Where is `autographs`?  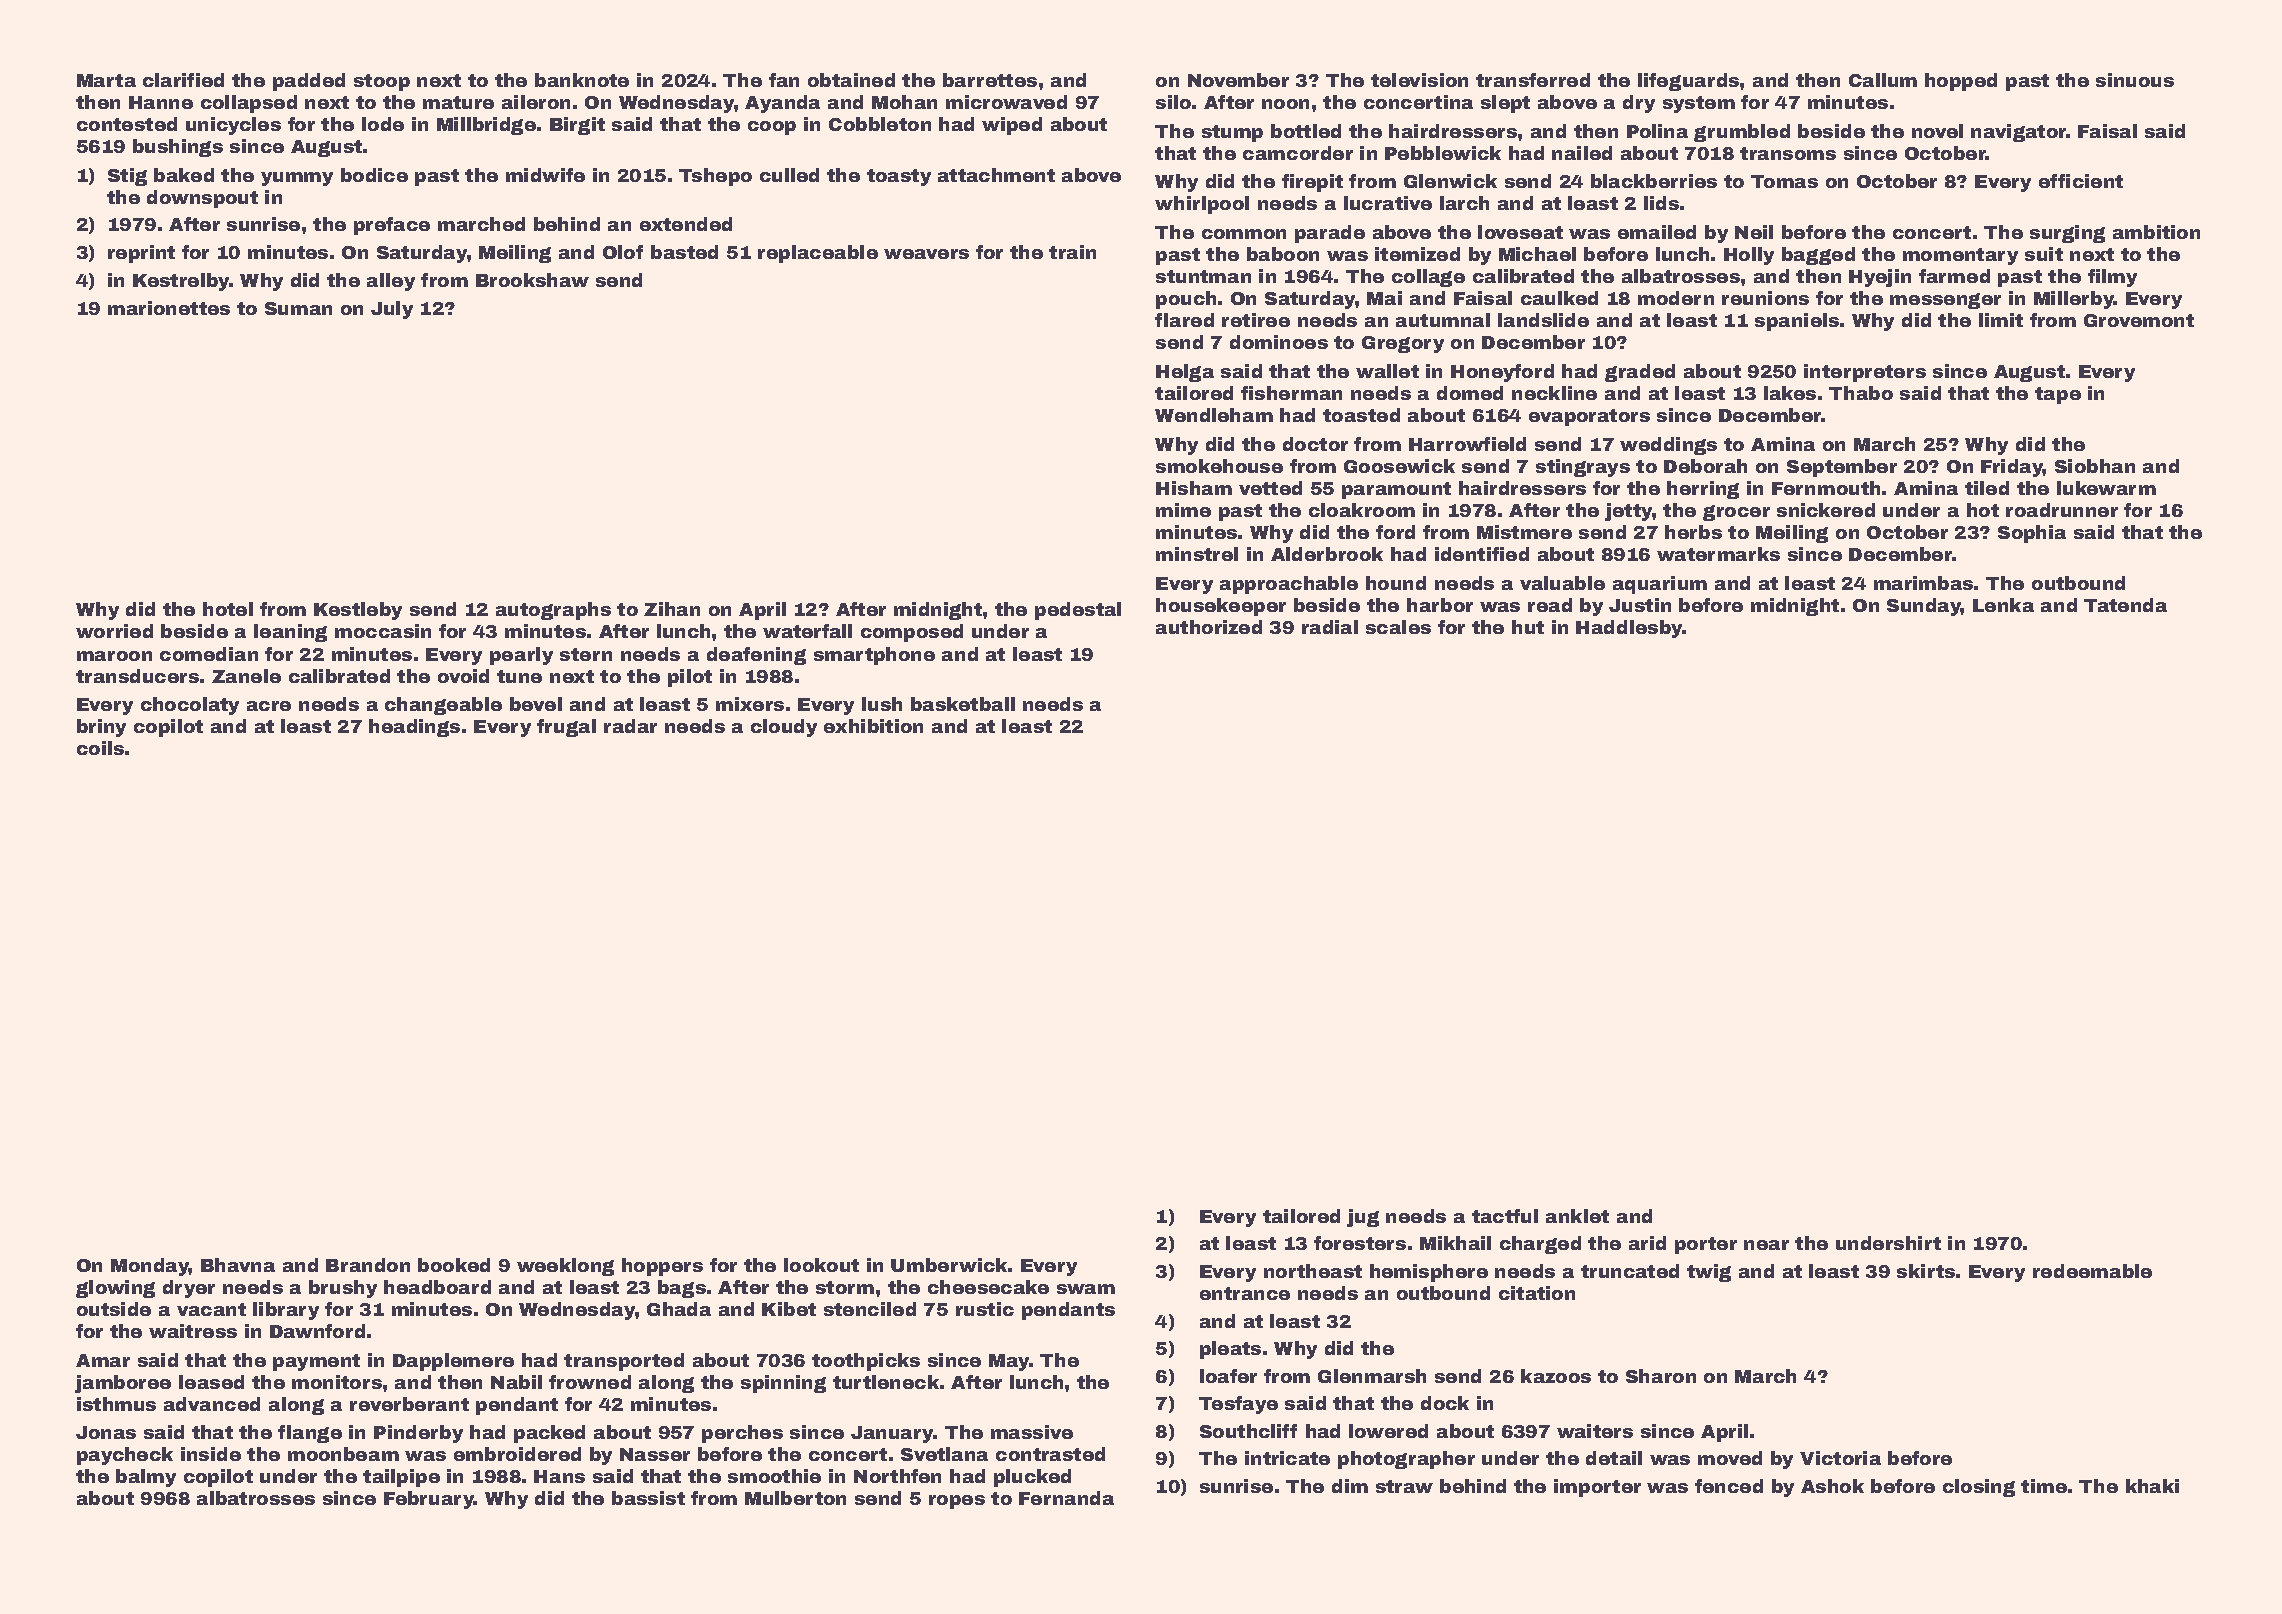 autographs is located at coordinates (553, 611).
